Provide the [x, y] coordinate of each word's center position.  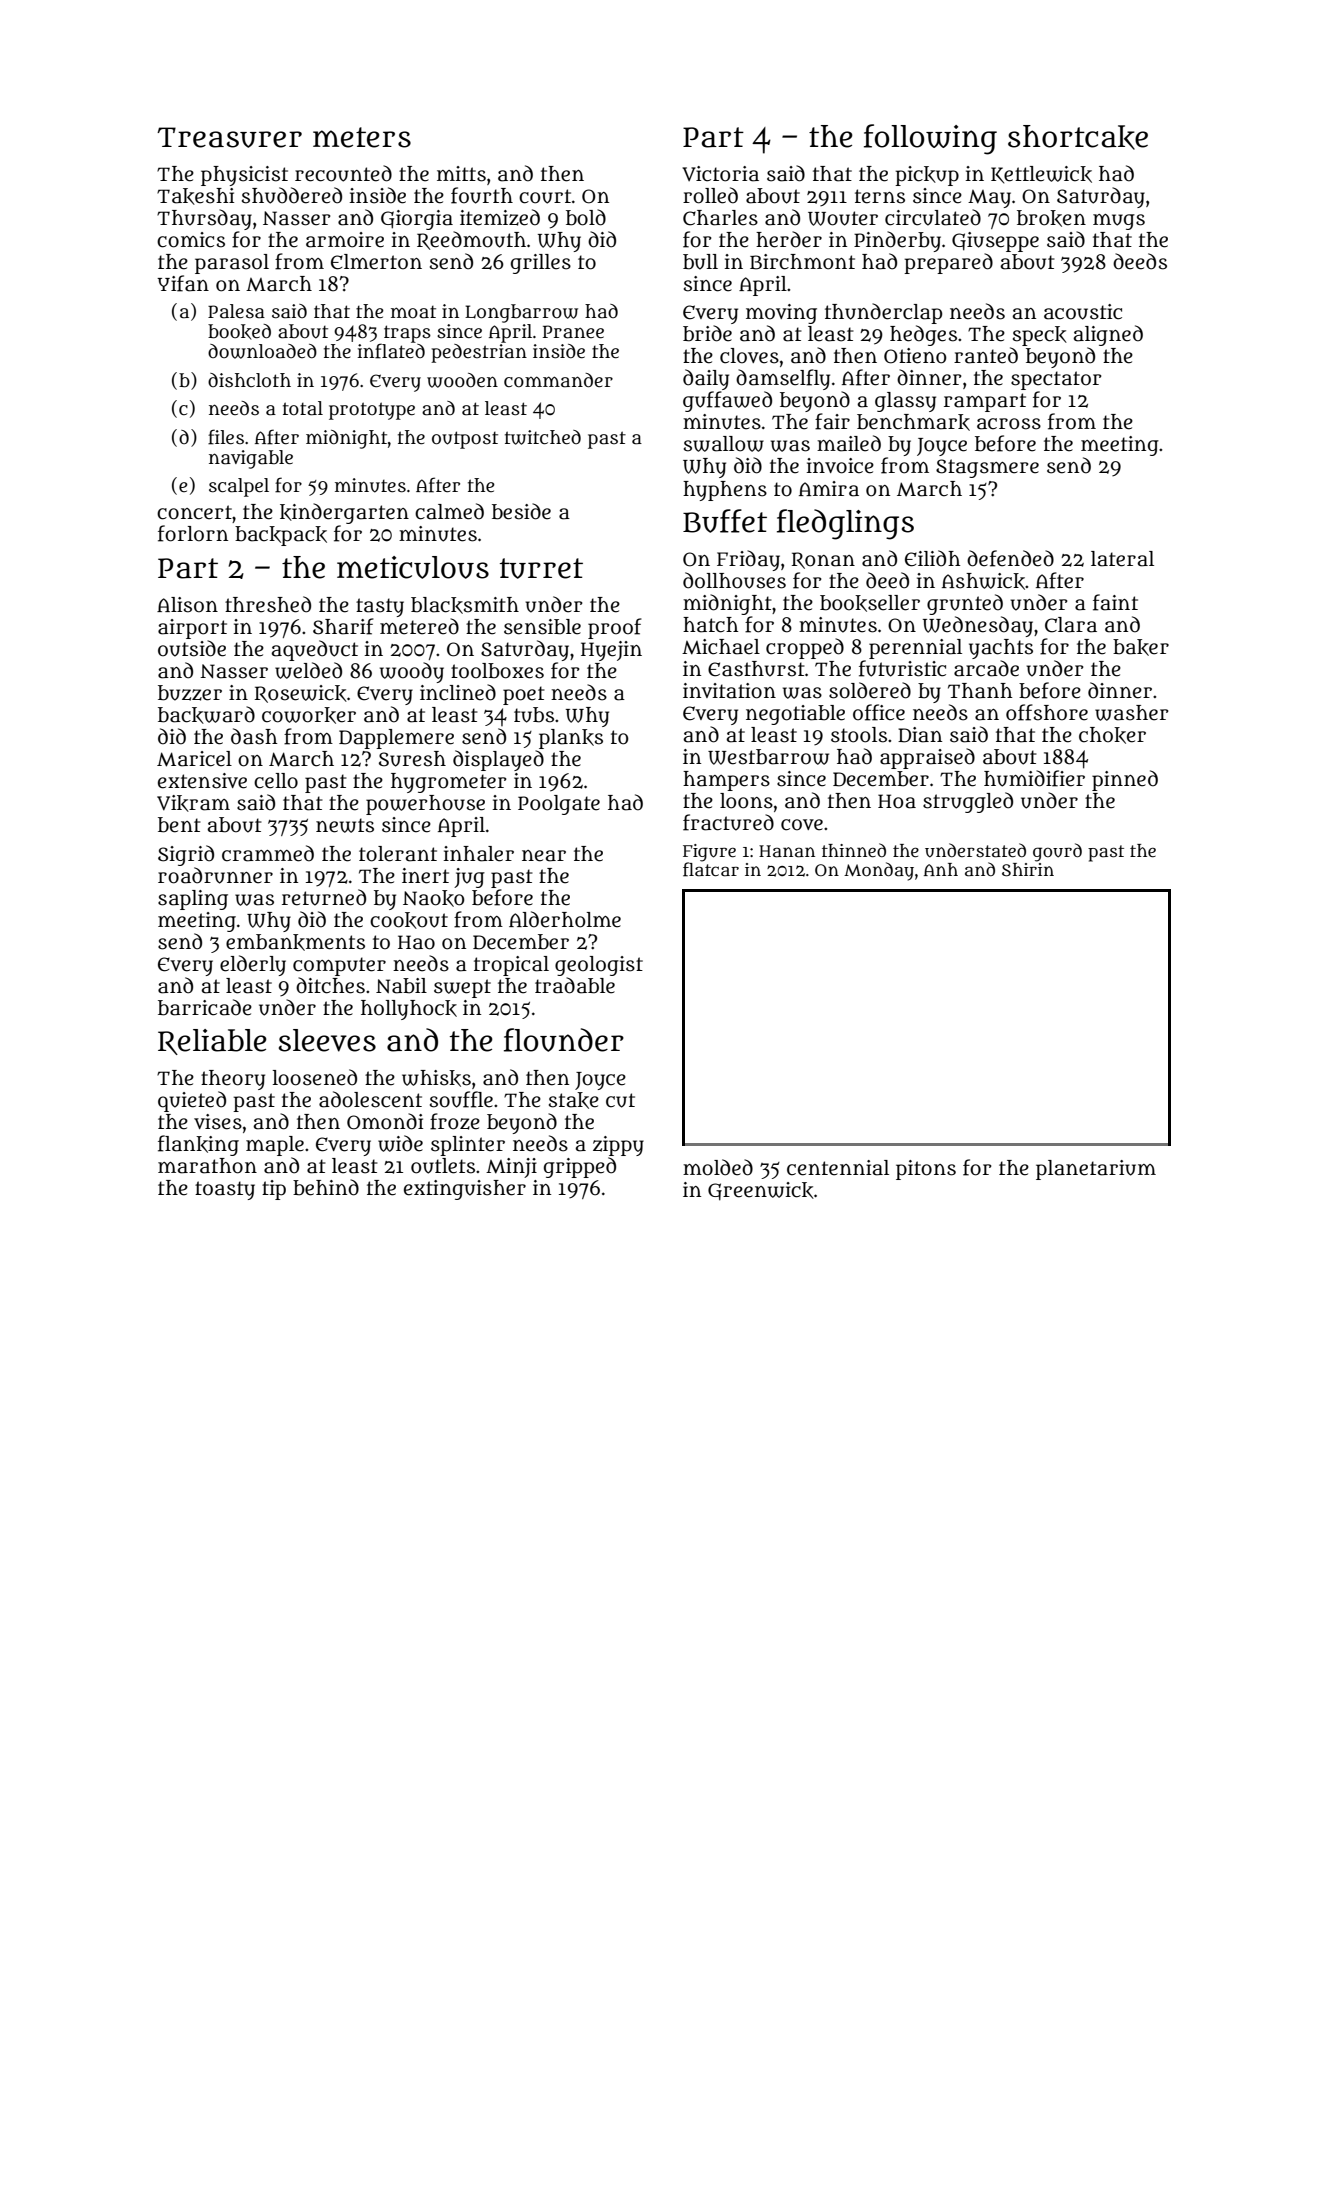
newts [345, 825]
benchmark [913, 422]
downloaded [262, 351]
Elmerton [376, 262]
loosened [315, 1077]
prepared [948, 263]
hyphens [725, 491]
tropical [511, 966]
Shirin [1028, 870]
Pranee [573, 332]
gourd [1057, 852]
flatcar [711, 869]
